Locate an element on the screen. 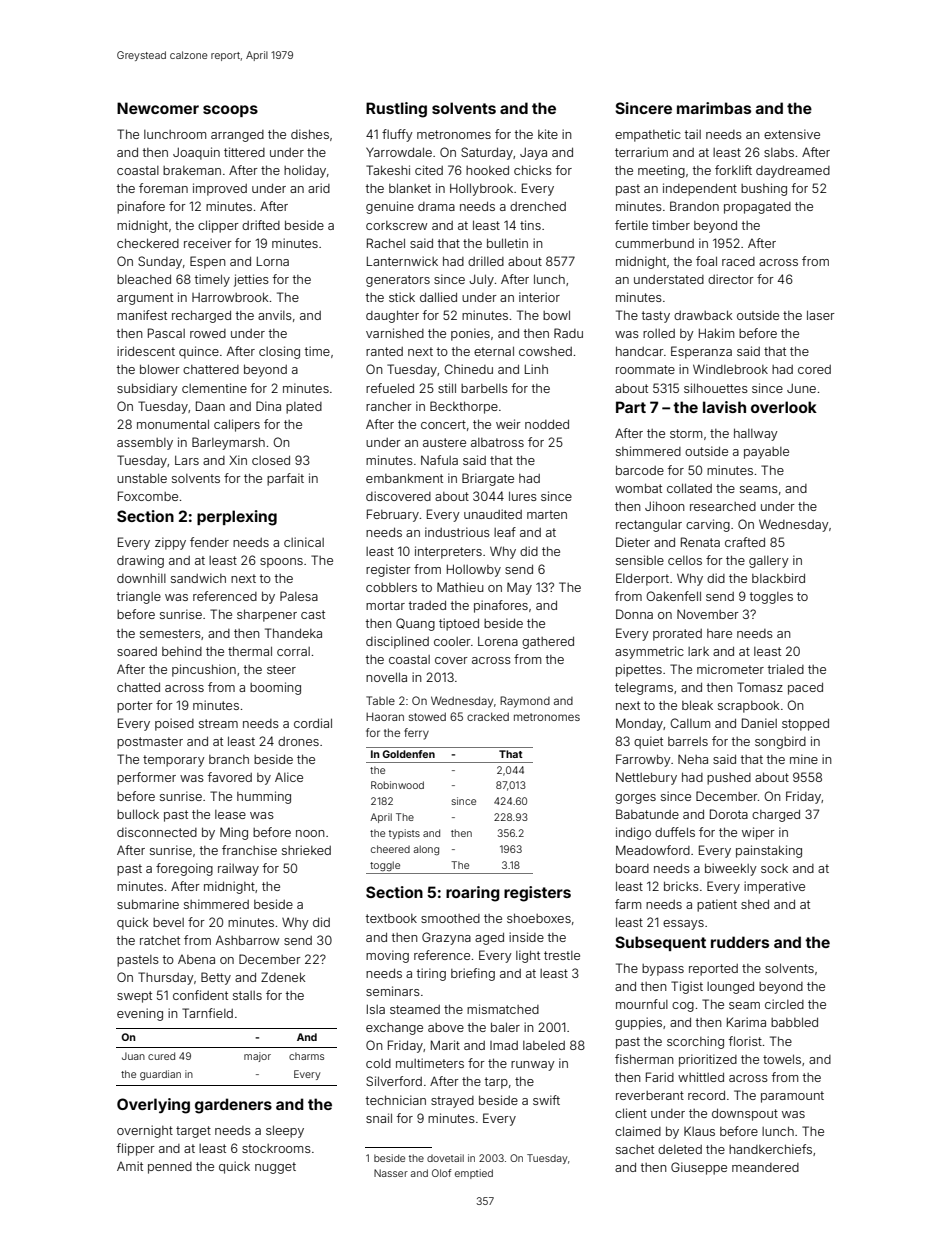 The height and width of the screenshot is (1233, 952). meeting is located at coordinates (661, 171).
